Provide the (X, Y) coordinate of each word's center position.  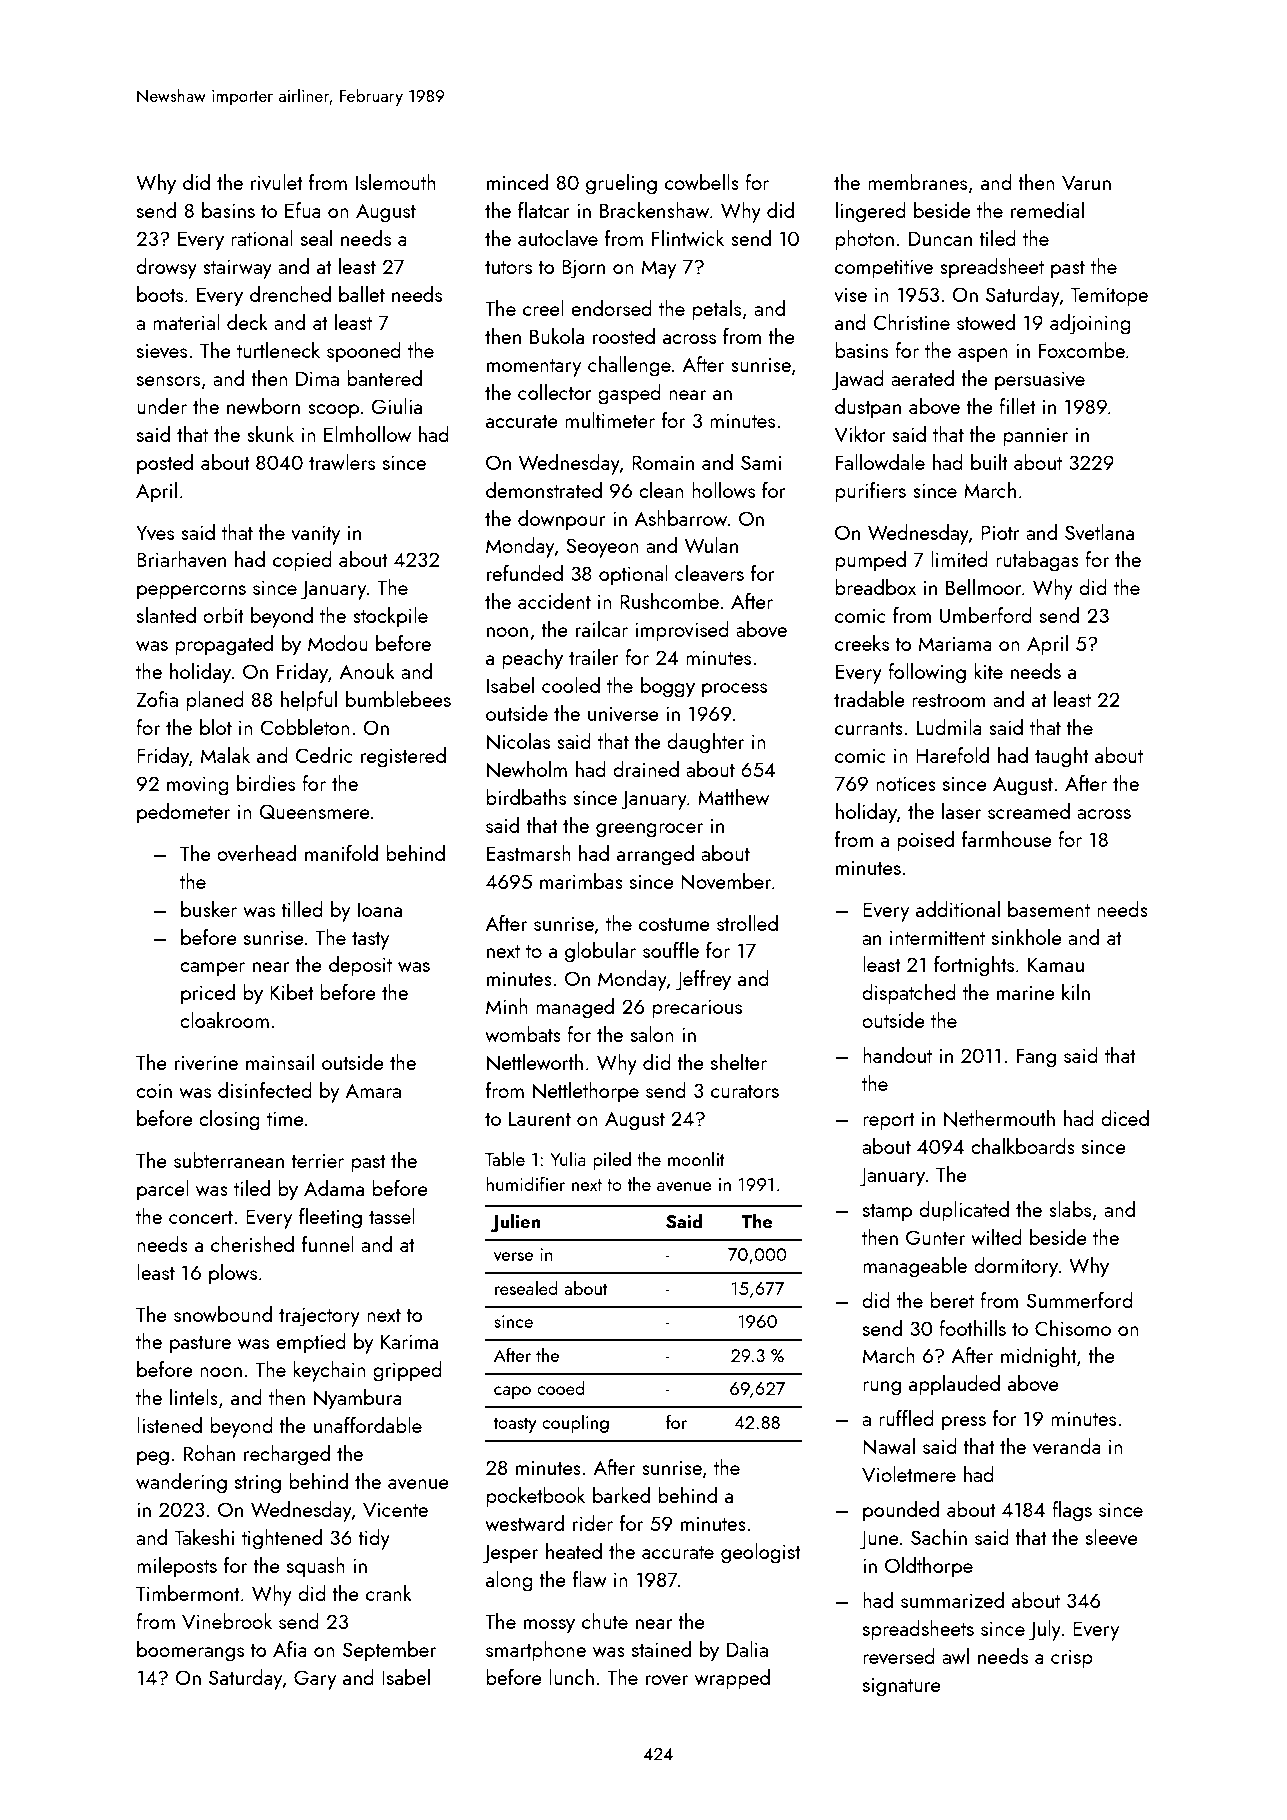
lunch (571, 1677)
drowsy (166, 268)
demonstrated (544, 490)
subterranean (229, 1160)
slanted (166, 615)
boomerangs (190, 1651)
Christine (911, 322)
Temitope (1109, 297)
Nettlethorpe (586, 1092)
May (659, 269)
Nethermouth (999, 1118)
